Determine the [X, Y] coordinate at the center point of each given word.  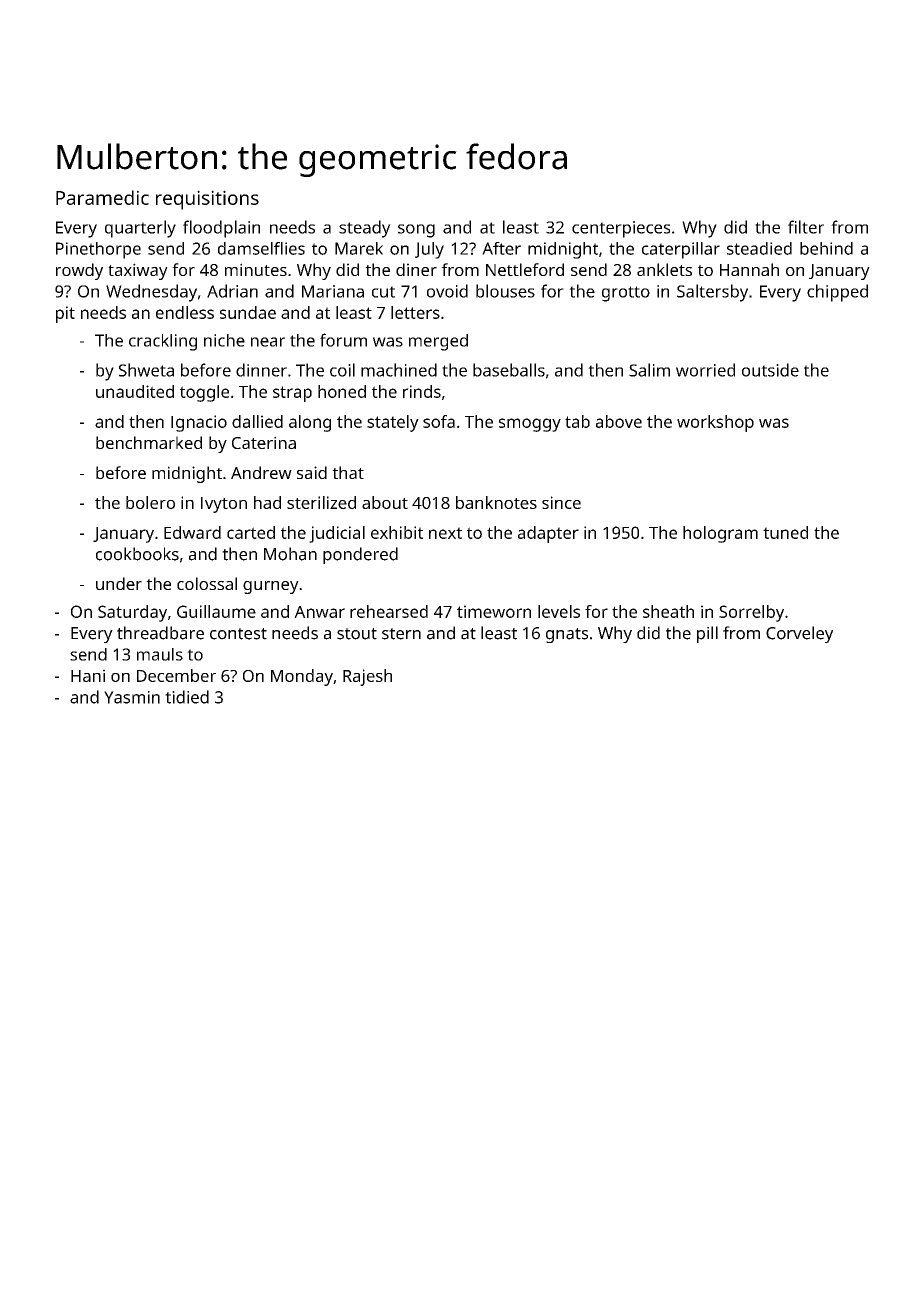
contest [238, 634]
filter [806, 227]
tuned [785, 532]
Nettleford [525, 269]
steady [365, 229]
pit [65, 314]
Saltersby [712, 293]
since [561, 502]
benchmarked [149, 442]
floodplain [221, 229]
